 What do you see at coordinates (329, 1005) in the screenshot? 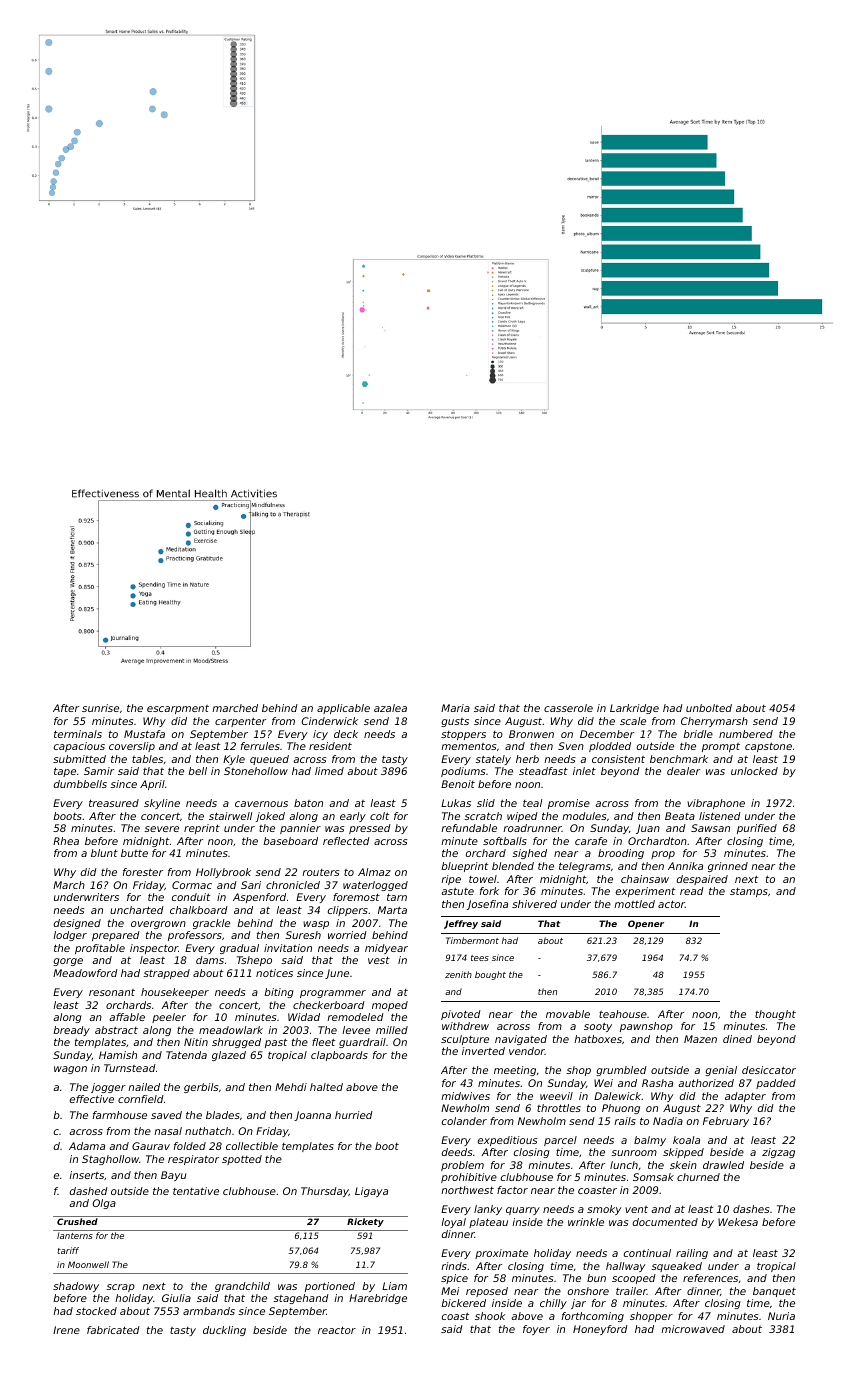
I see `checkerboard` at bounding box center [329, 1005].
